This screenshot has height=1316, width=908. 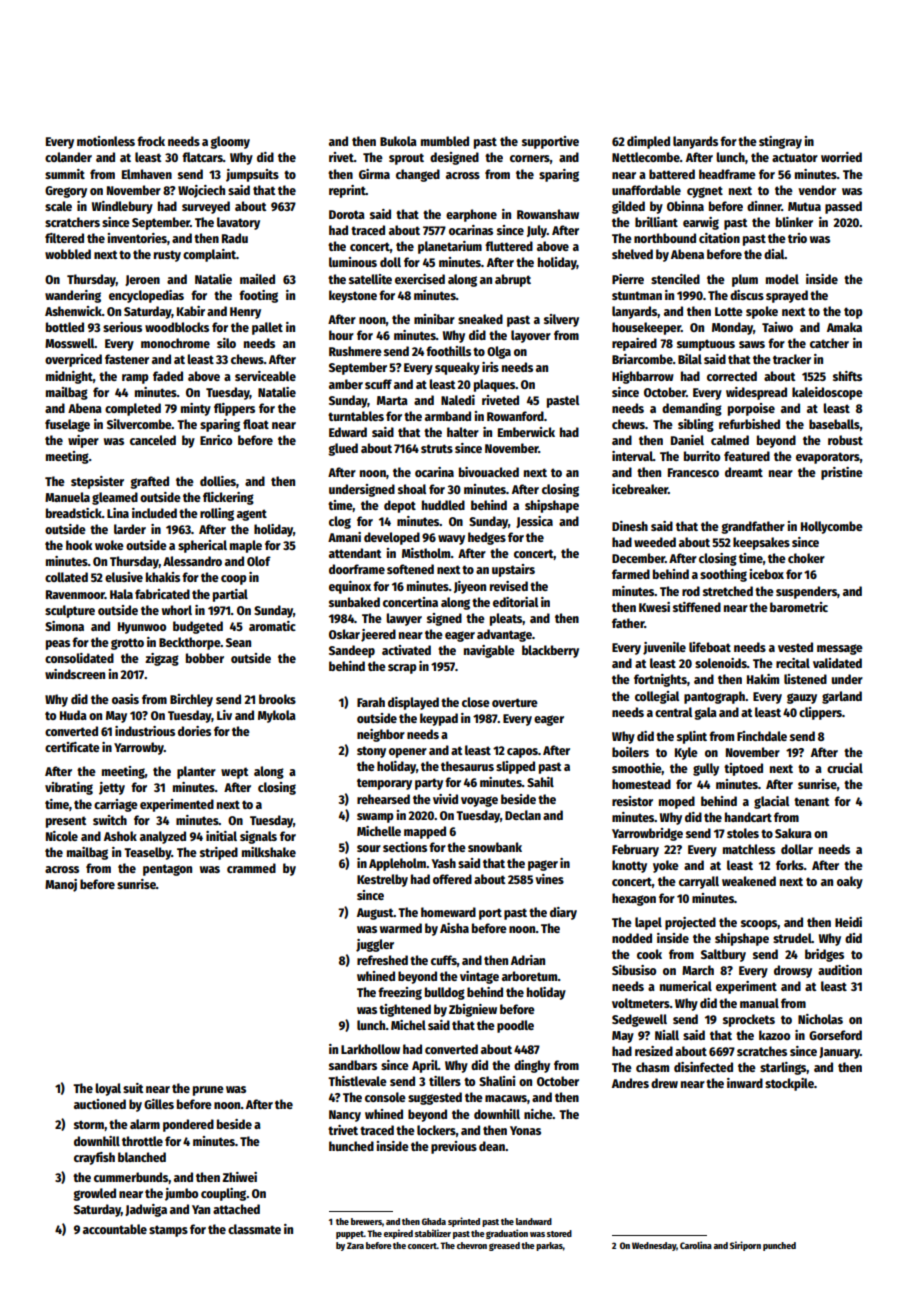 I want to click on tenant, so click(x=811, y=801).
